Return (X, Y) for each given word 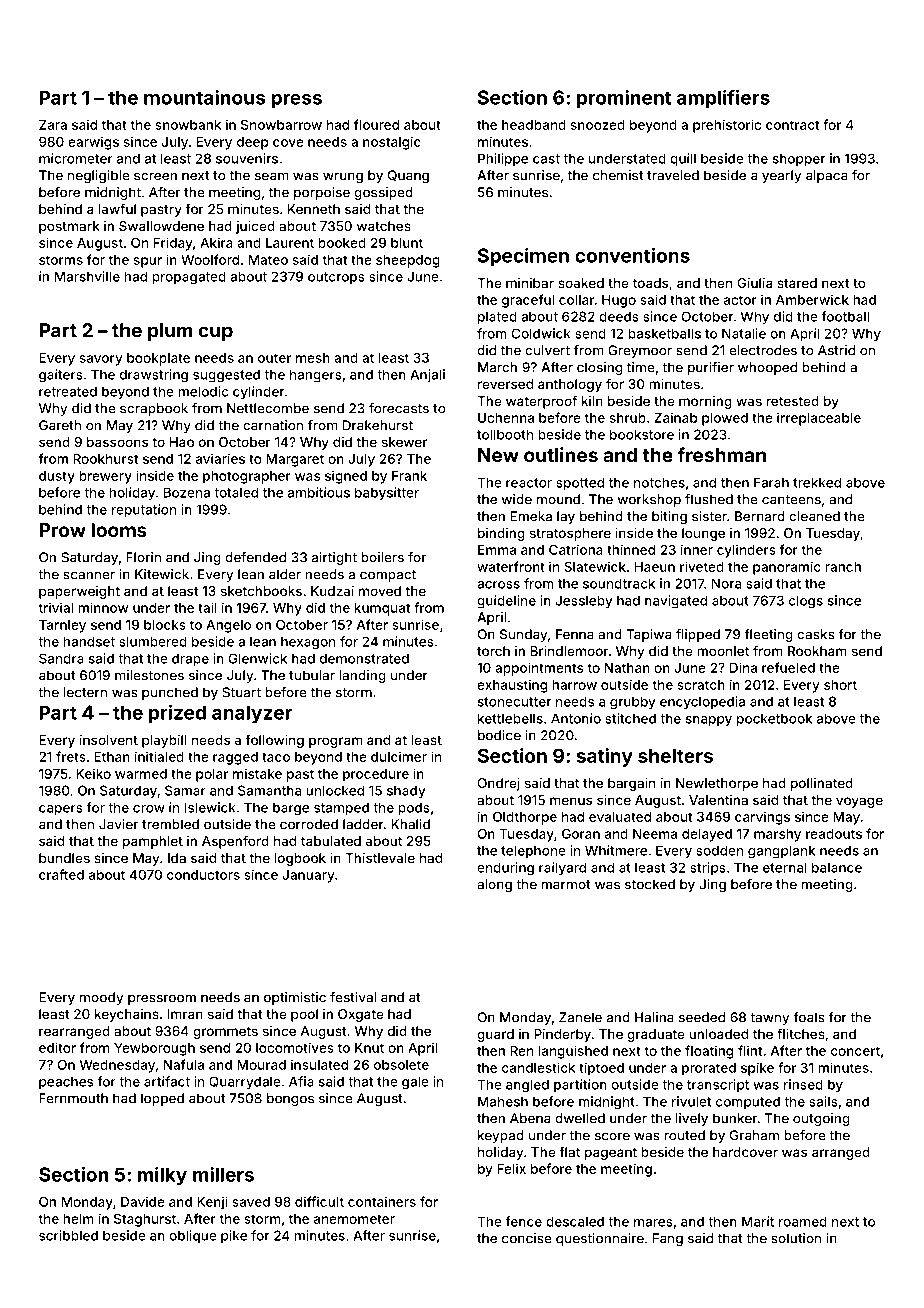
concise (527, 1238)
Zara (53, 125)
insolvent (109, 740)
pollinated (822, 784)
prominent (624, 99)
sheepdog (408, 261)
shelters (675, 756)
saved (251, 1202)
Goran (581, 833)
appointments (539, 669)
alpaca (827, 176)
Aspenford (235, 842)
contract (792, 125)
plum (170, 332)
